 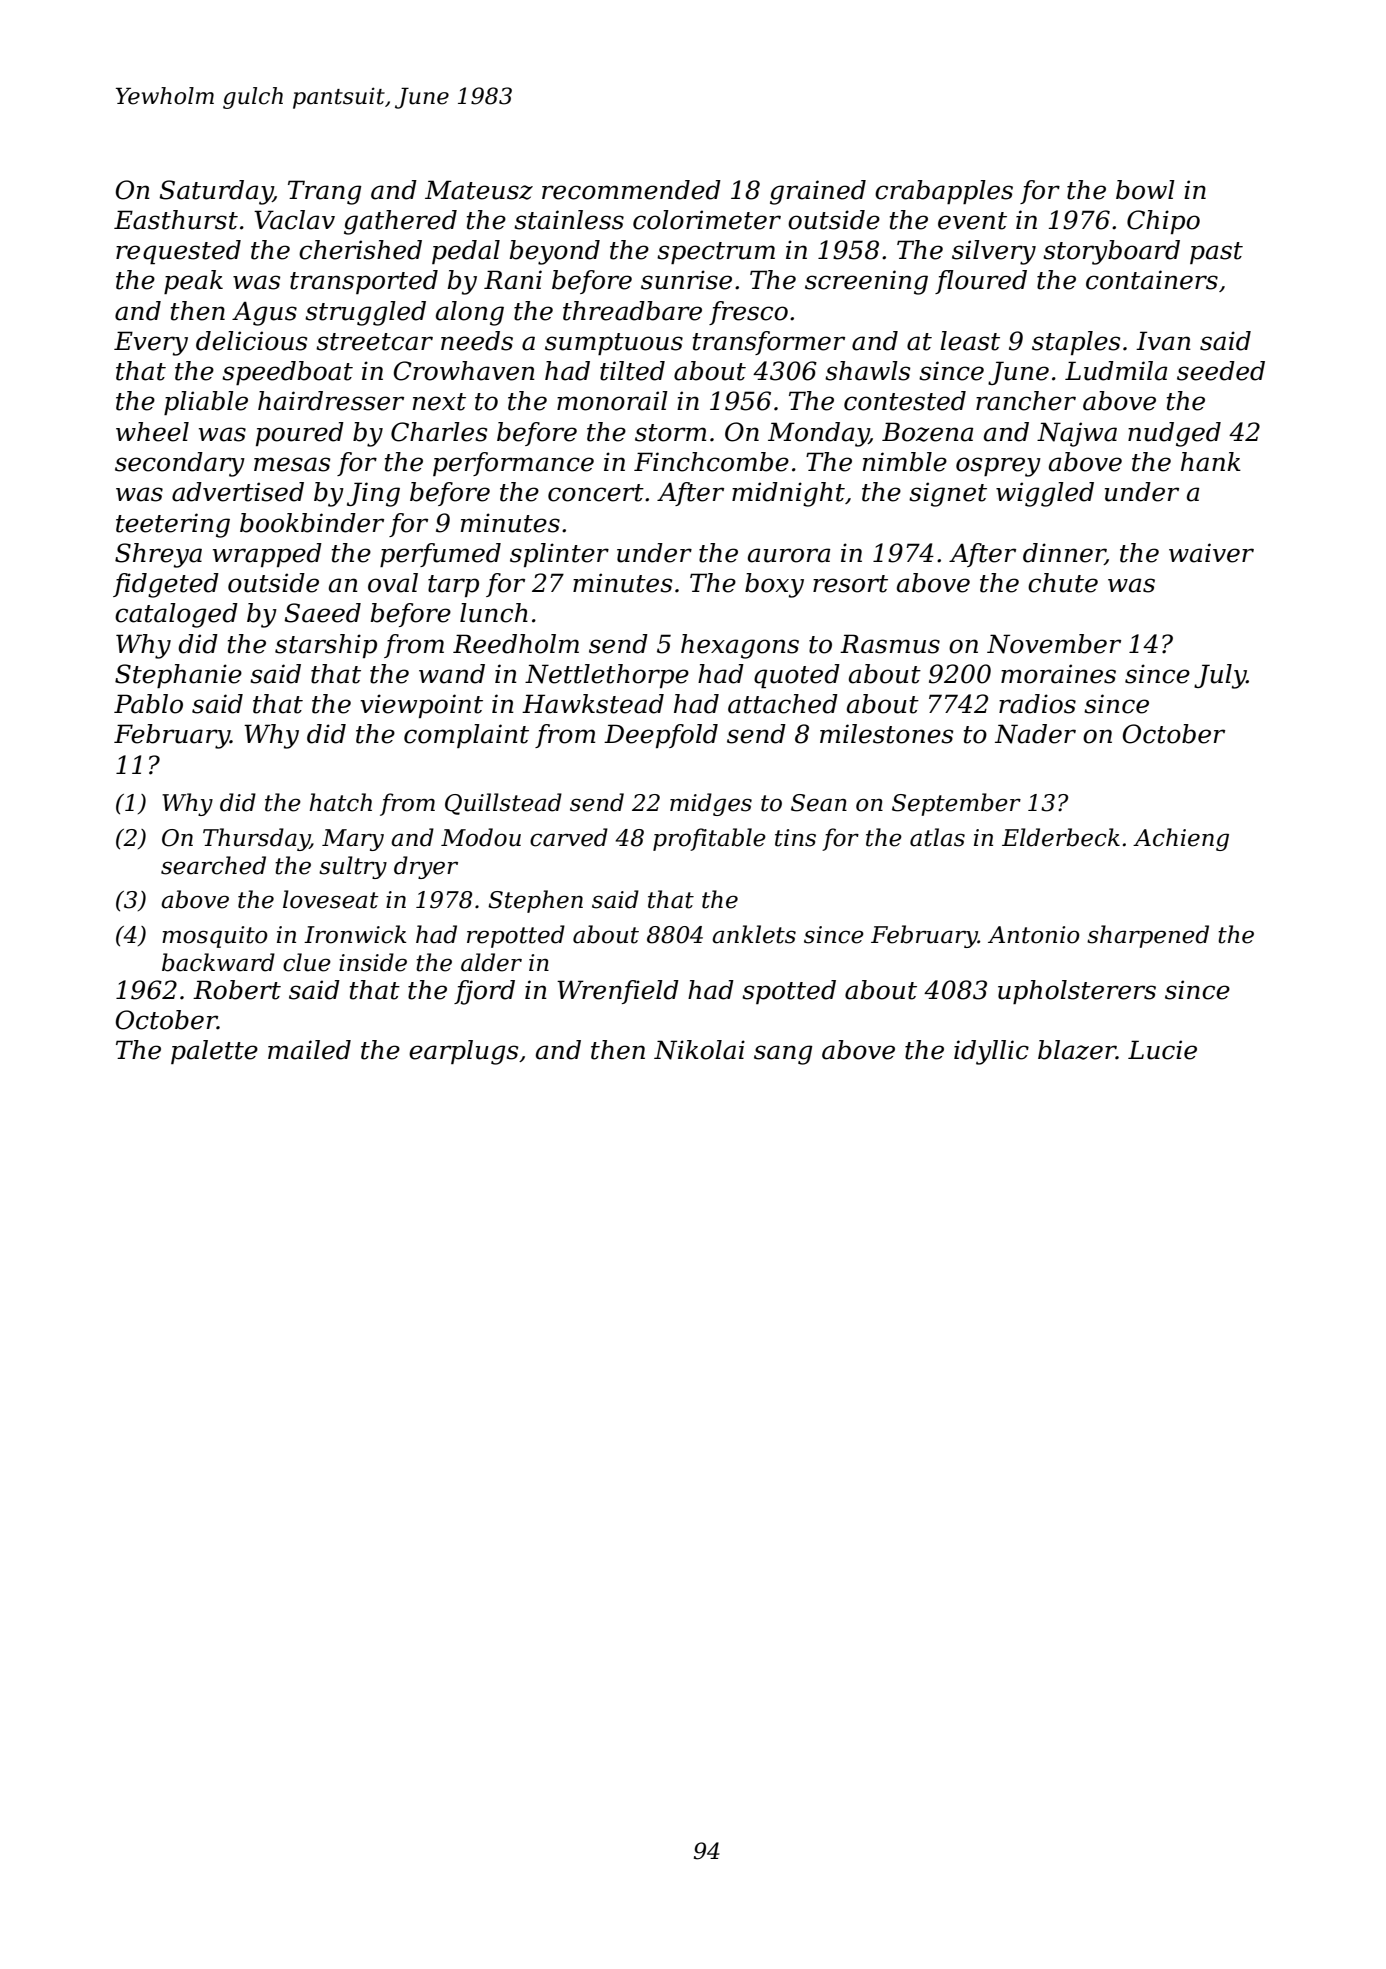 I want to click on idyllic, so click(x=991, y=1052).
